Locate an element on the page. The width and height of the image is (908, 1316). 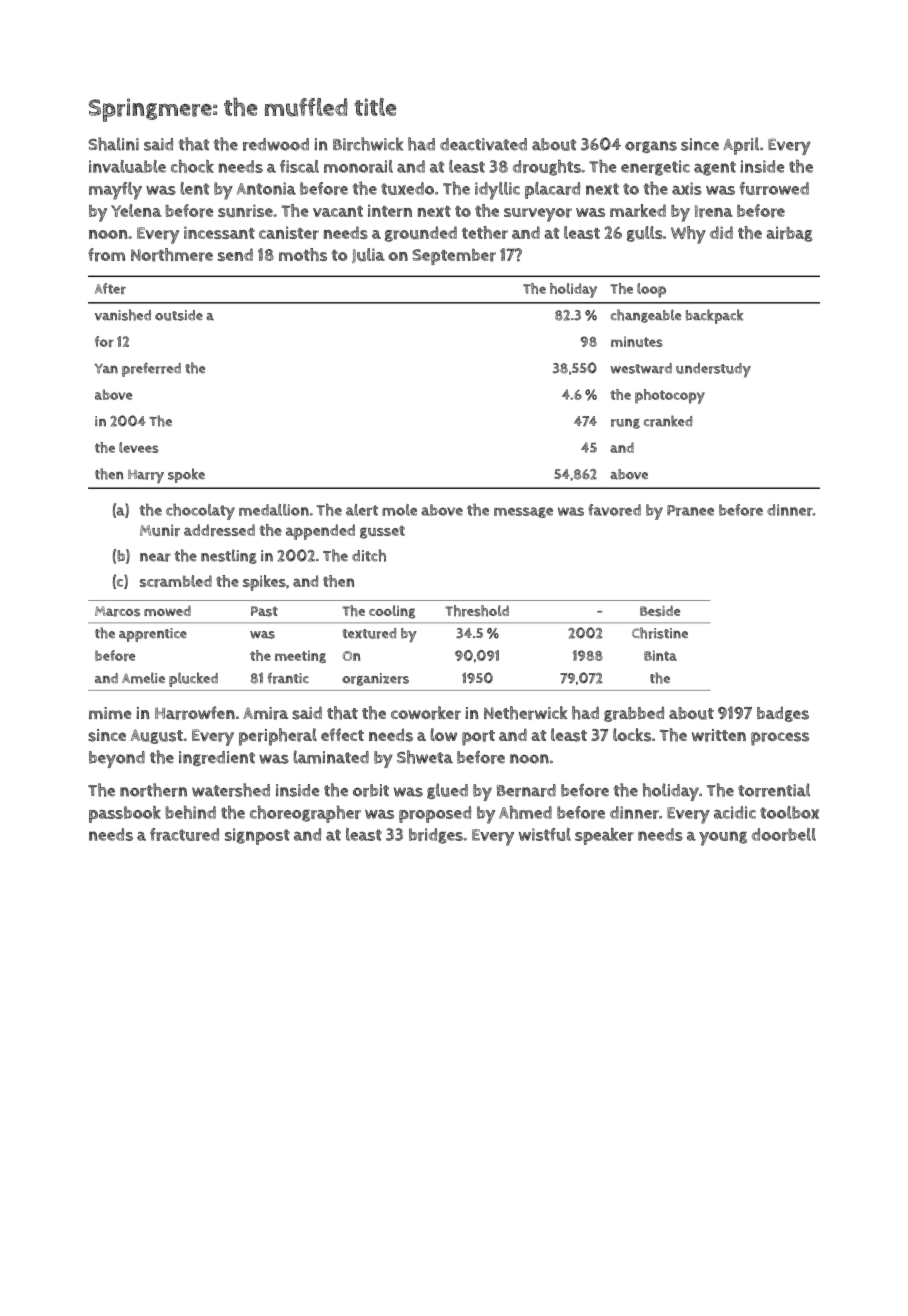
deactivated is located at coordinates (483, 144).
